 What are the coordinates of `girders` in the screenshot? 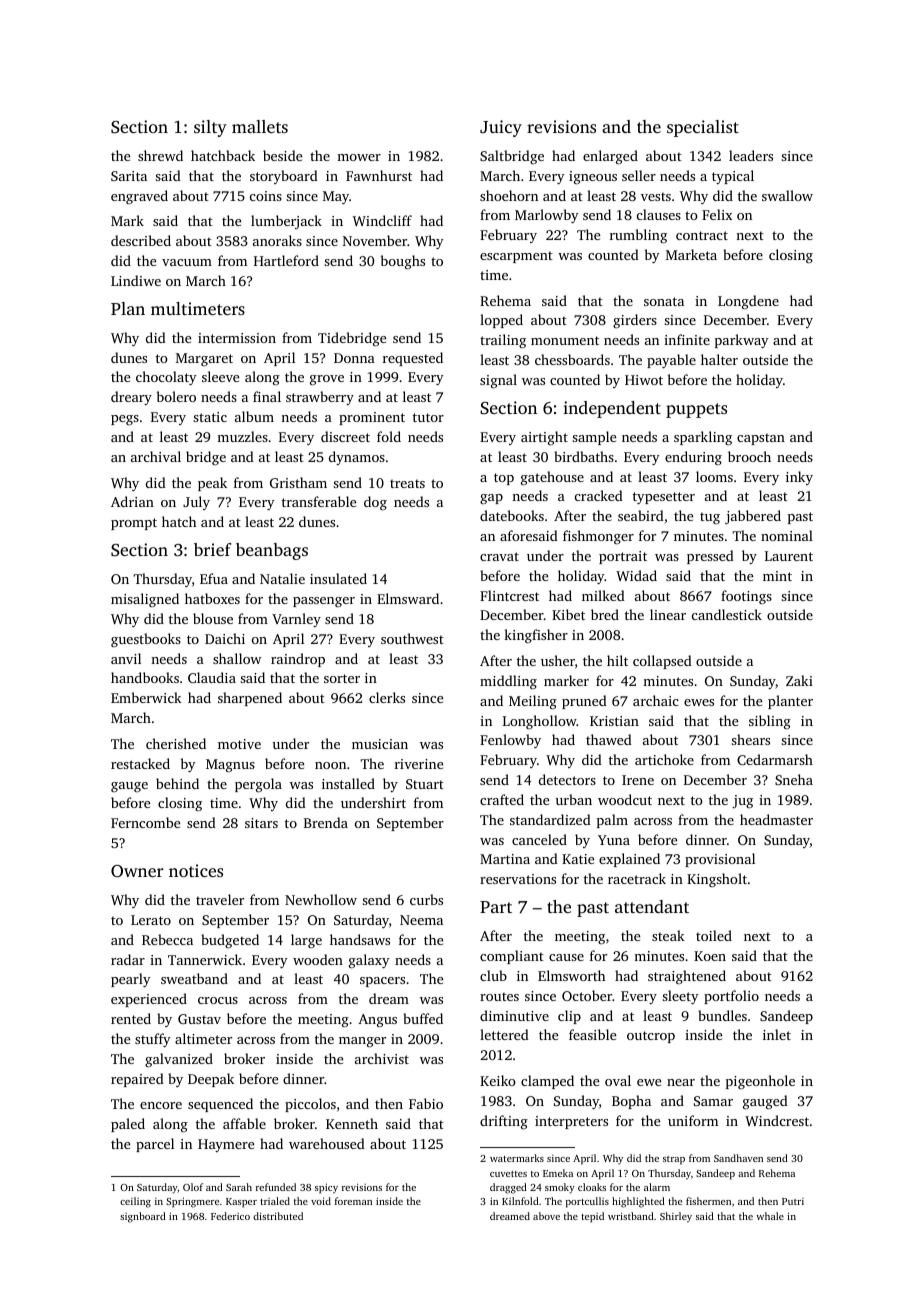 It's located at (635, 321).
